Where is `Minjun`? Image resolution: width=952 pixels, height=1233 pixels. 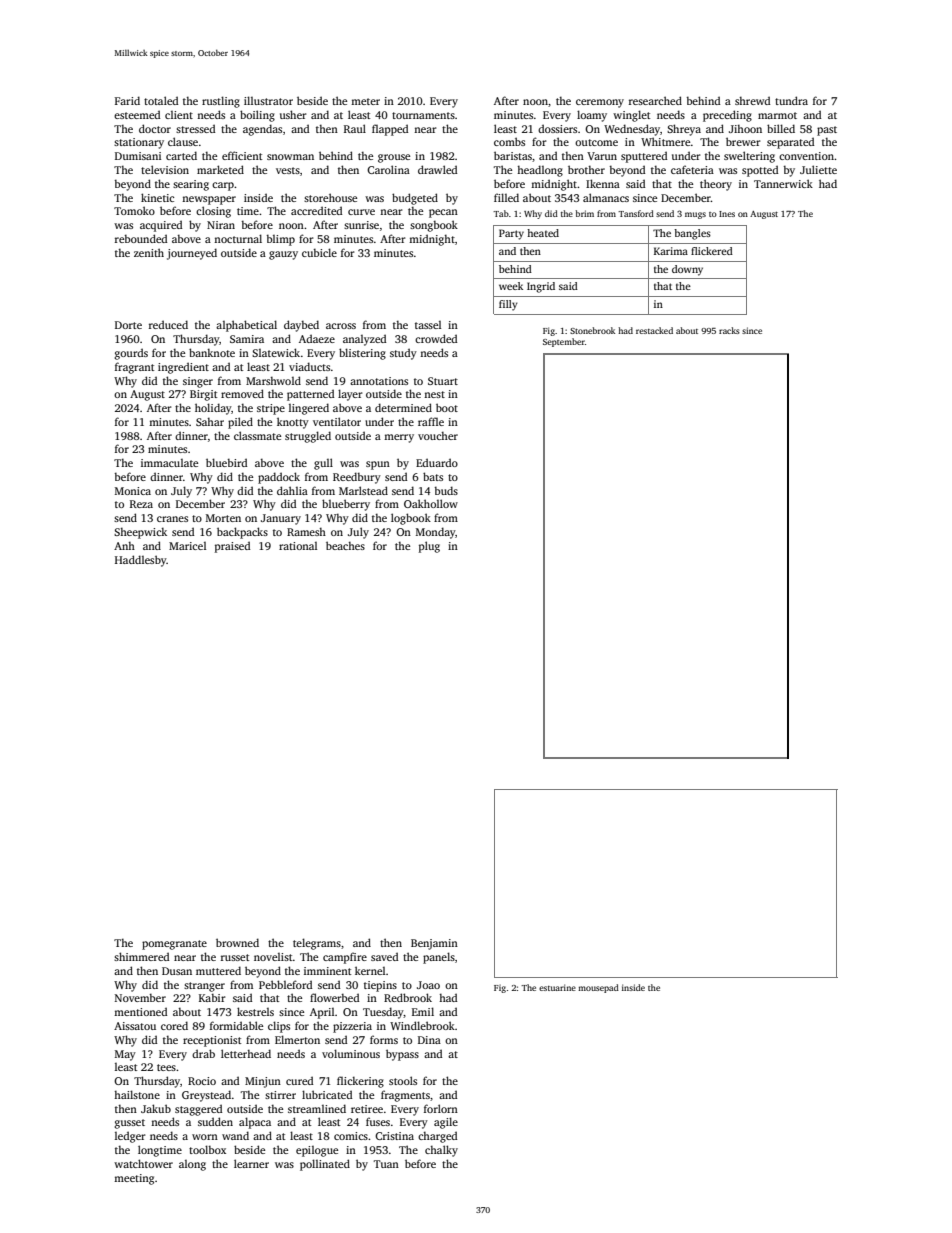
Minjun is located at coordinates (263, 1082).
